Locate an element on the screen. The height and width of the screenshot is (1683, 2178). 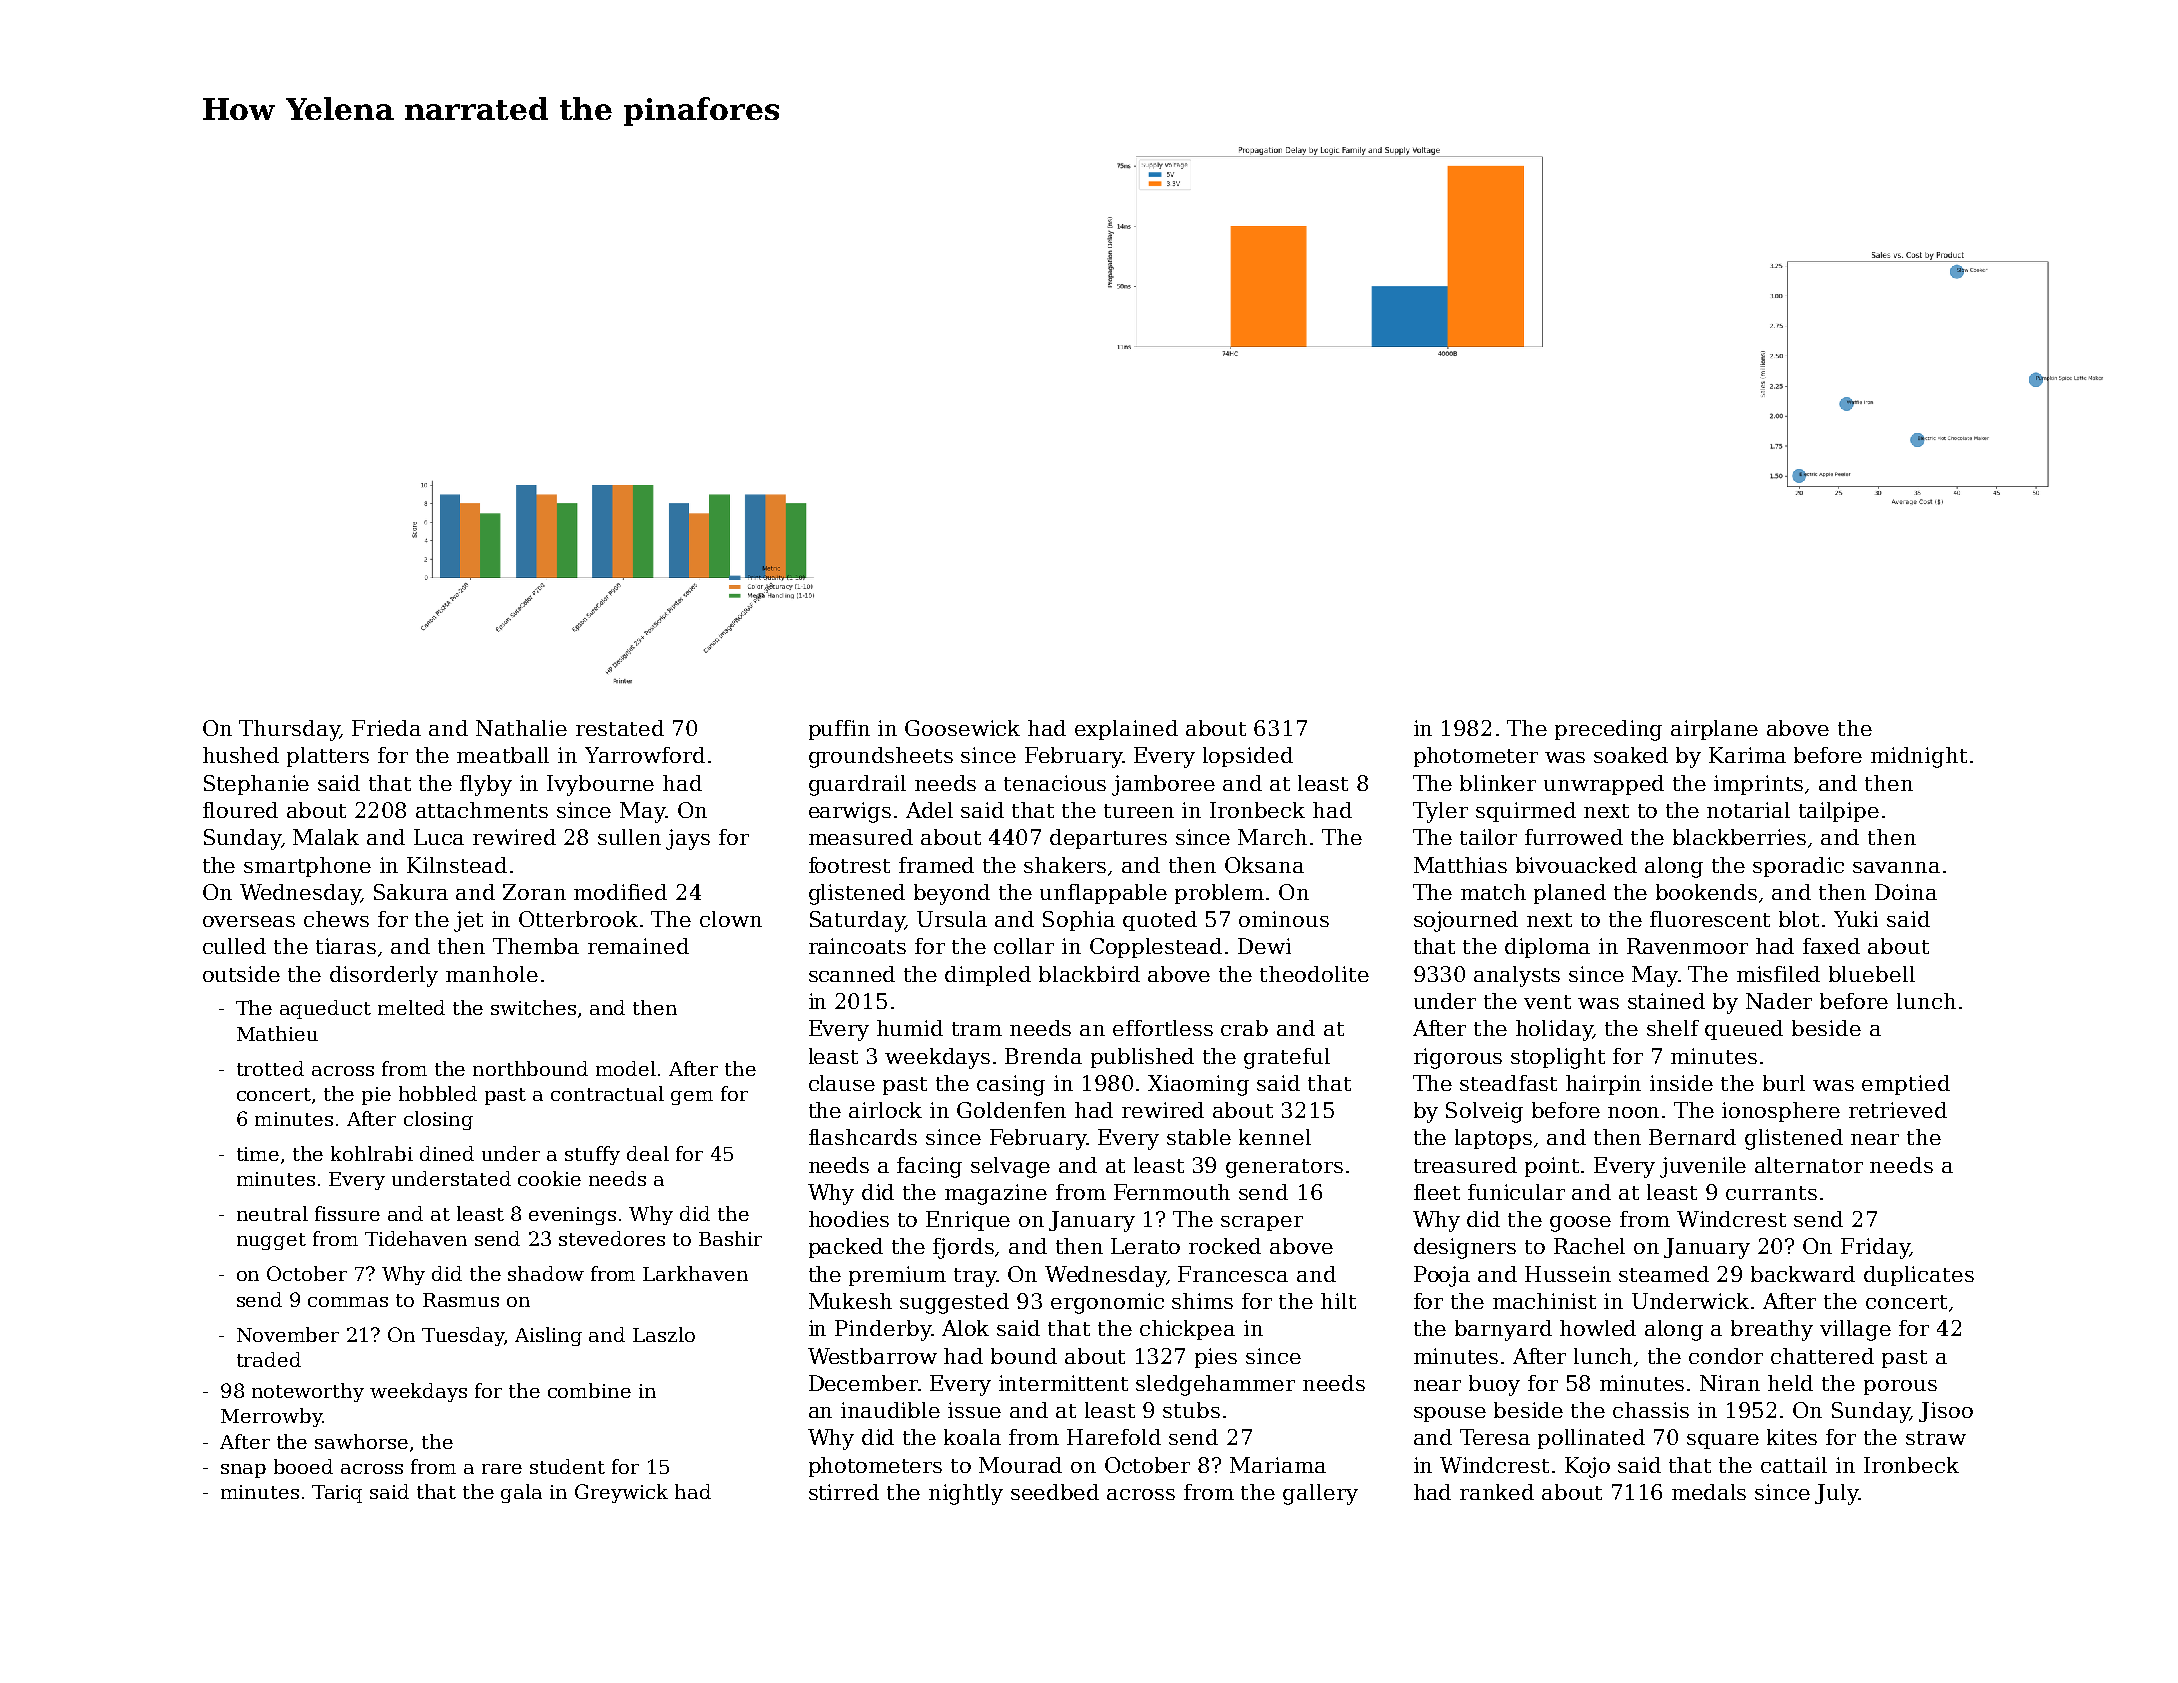
contractual is located at coordinates (607, 1093).
